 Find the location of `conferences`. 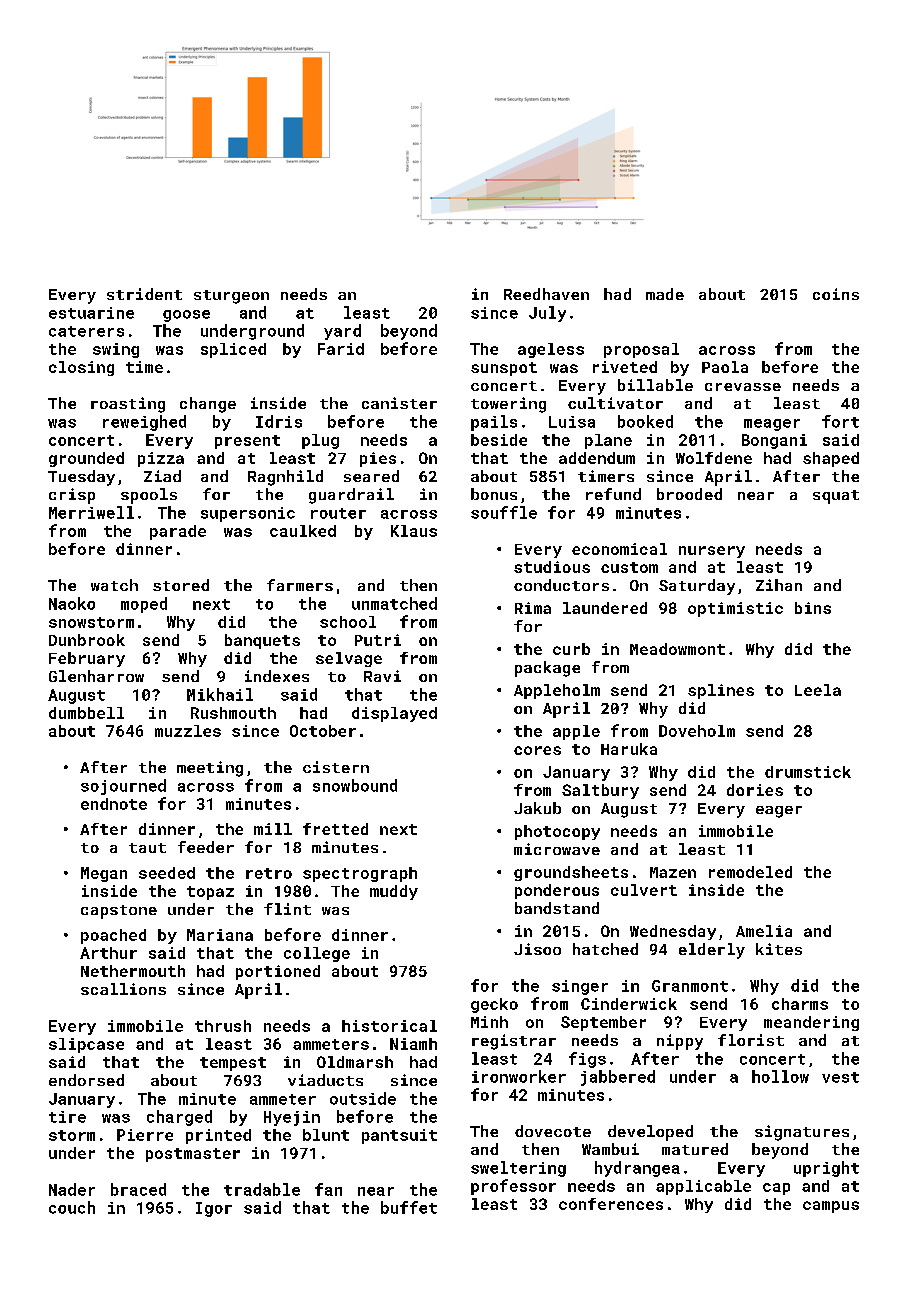

conferences is located at coordinates (611, 1204).
